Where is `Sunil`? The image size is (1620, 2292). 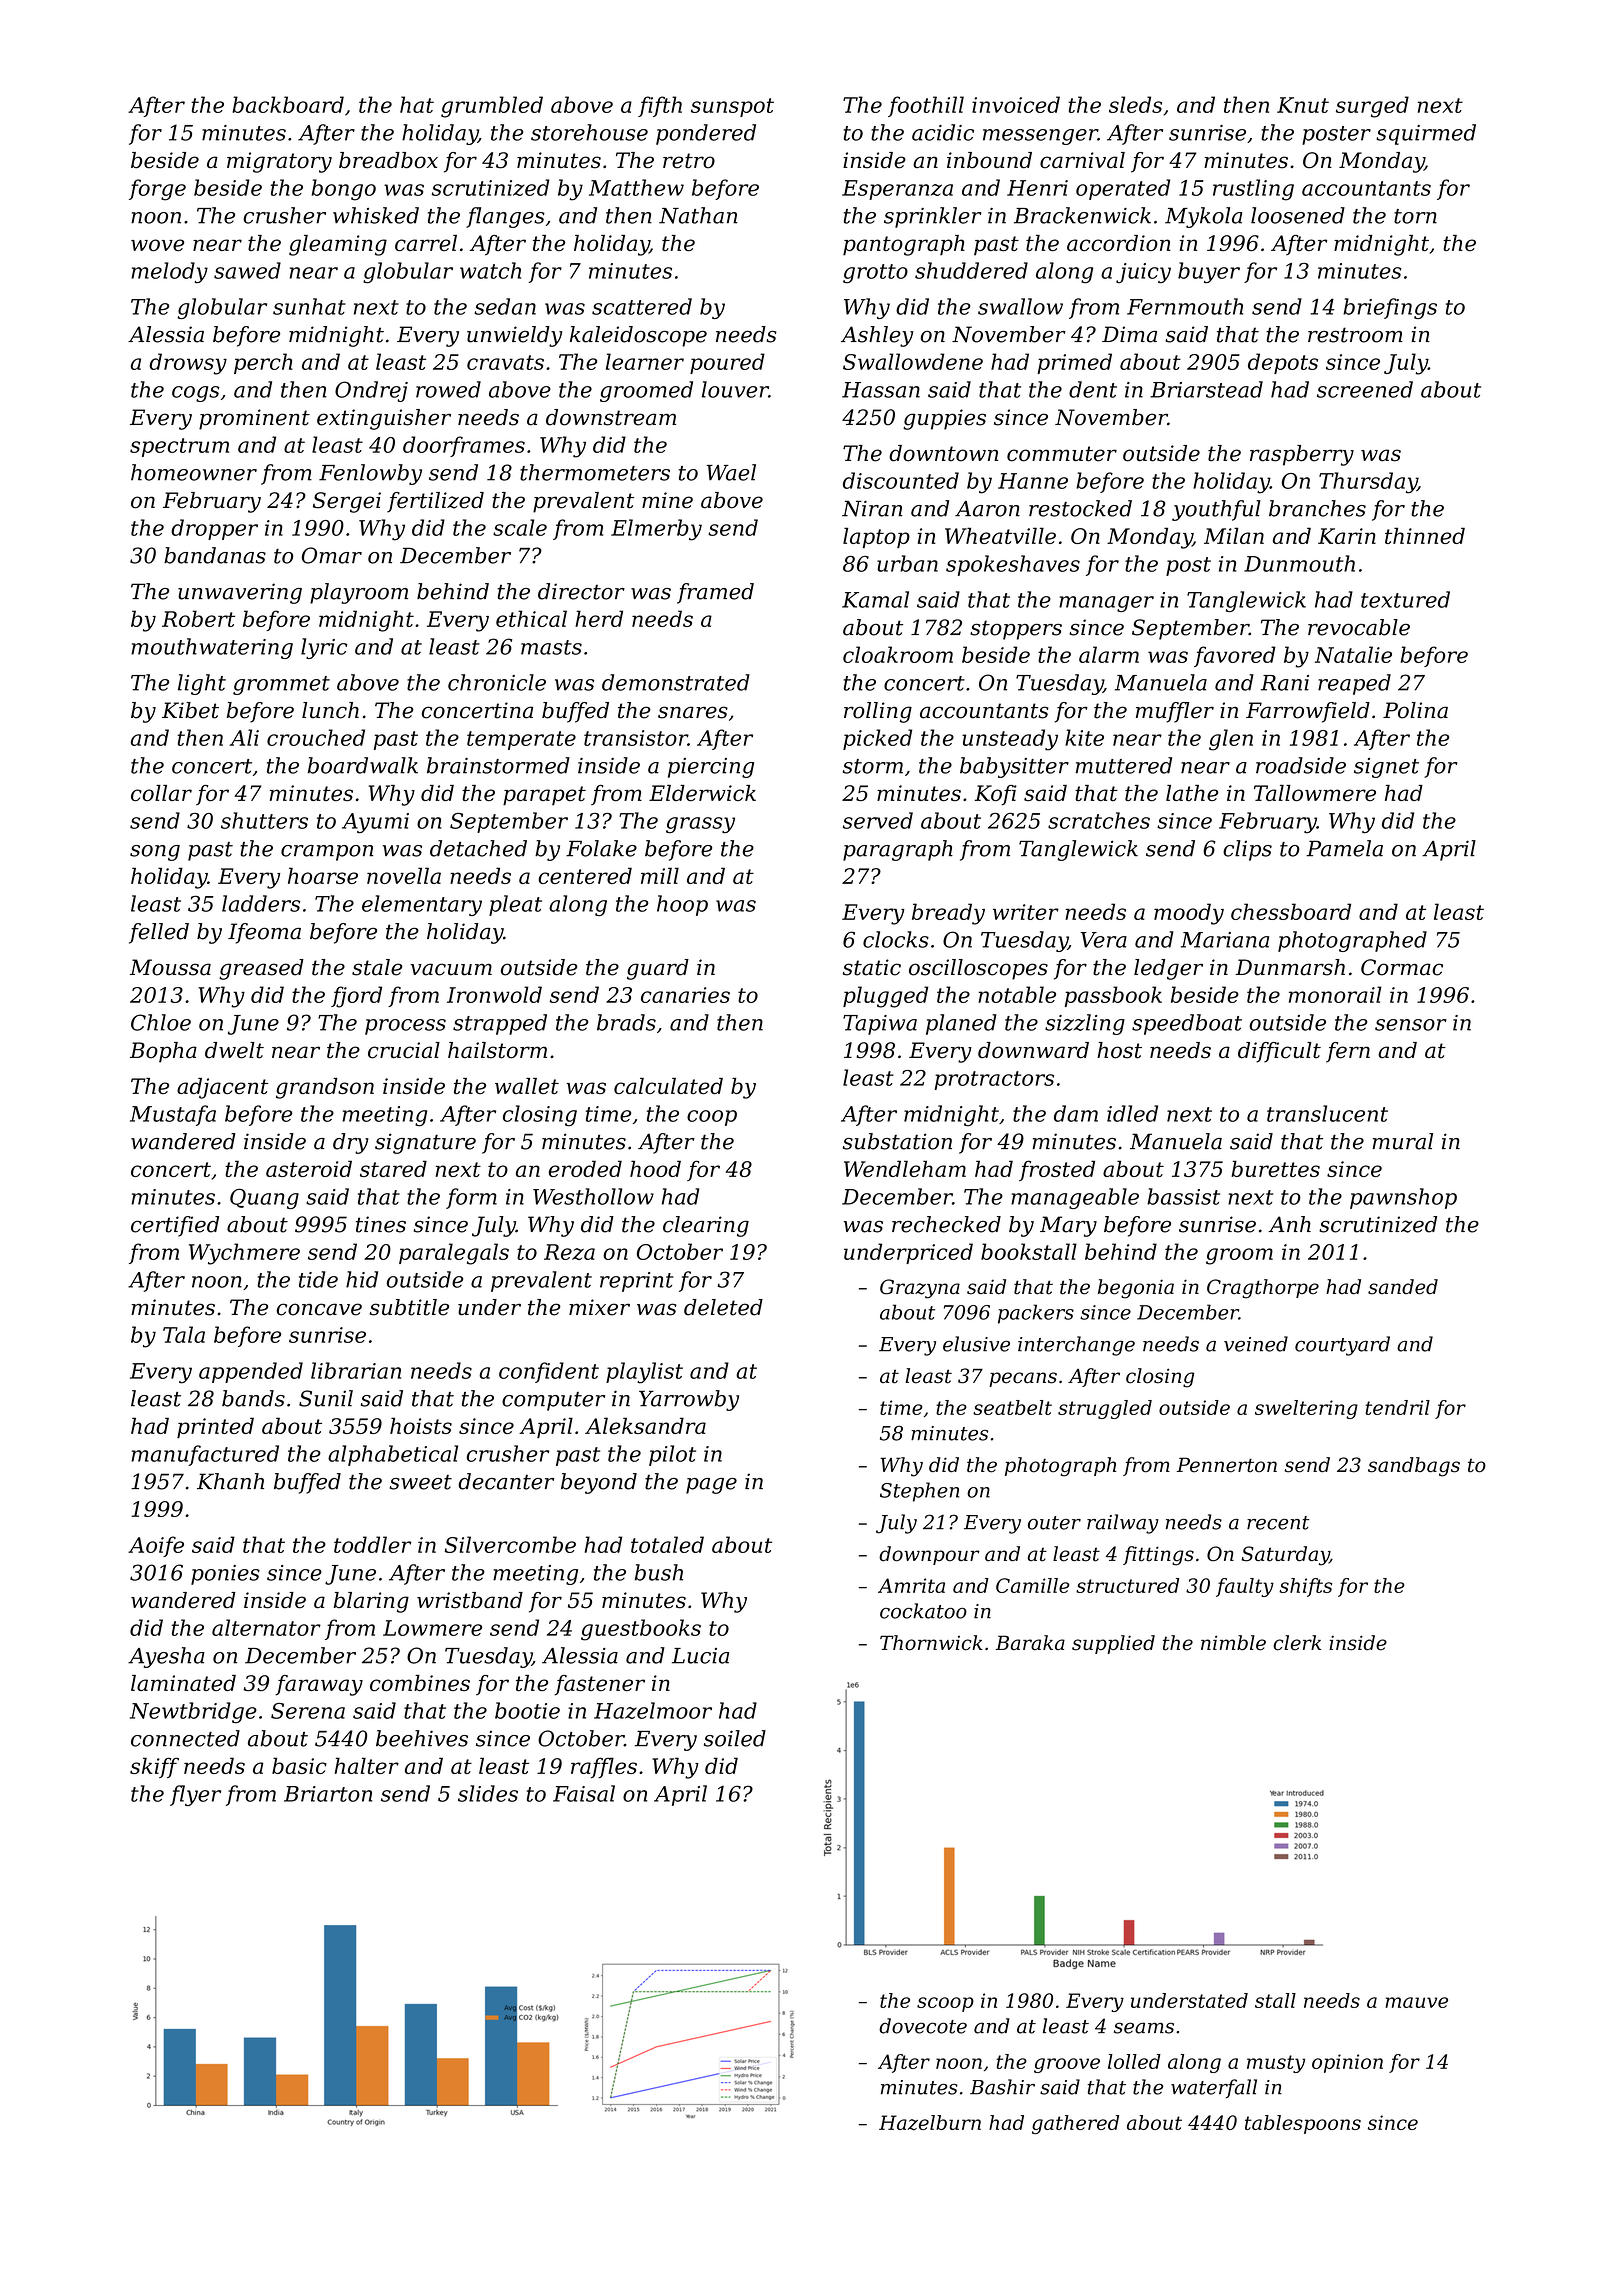
Sunil is located at coordinates (326, 1398).
